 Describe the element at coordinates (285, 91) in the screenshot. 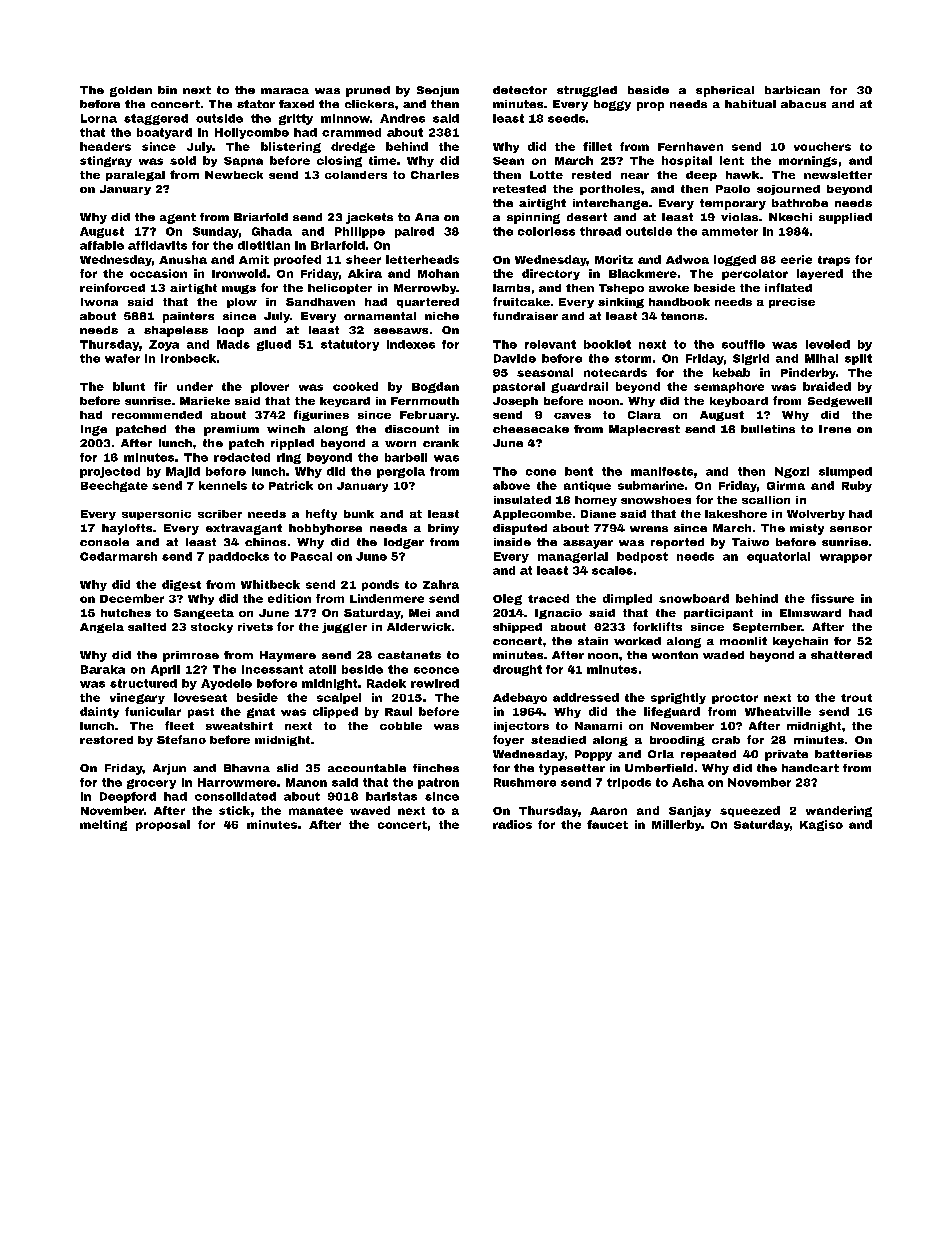

I see `maraca` at that location.
